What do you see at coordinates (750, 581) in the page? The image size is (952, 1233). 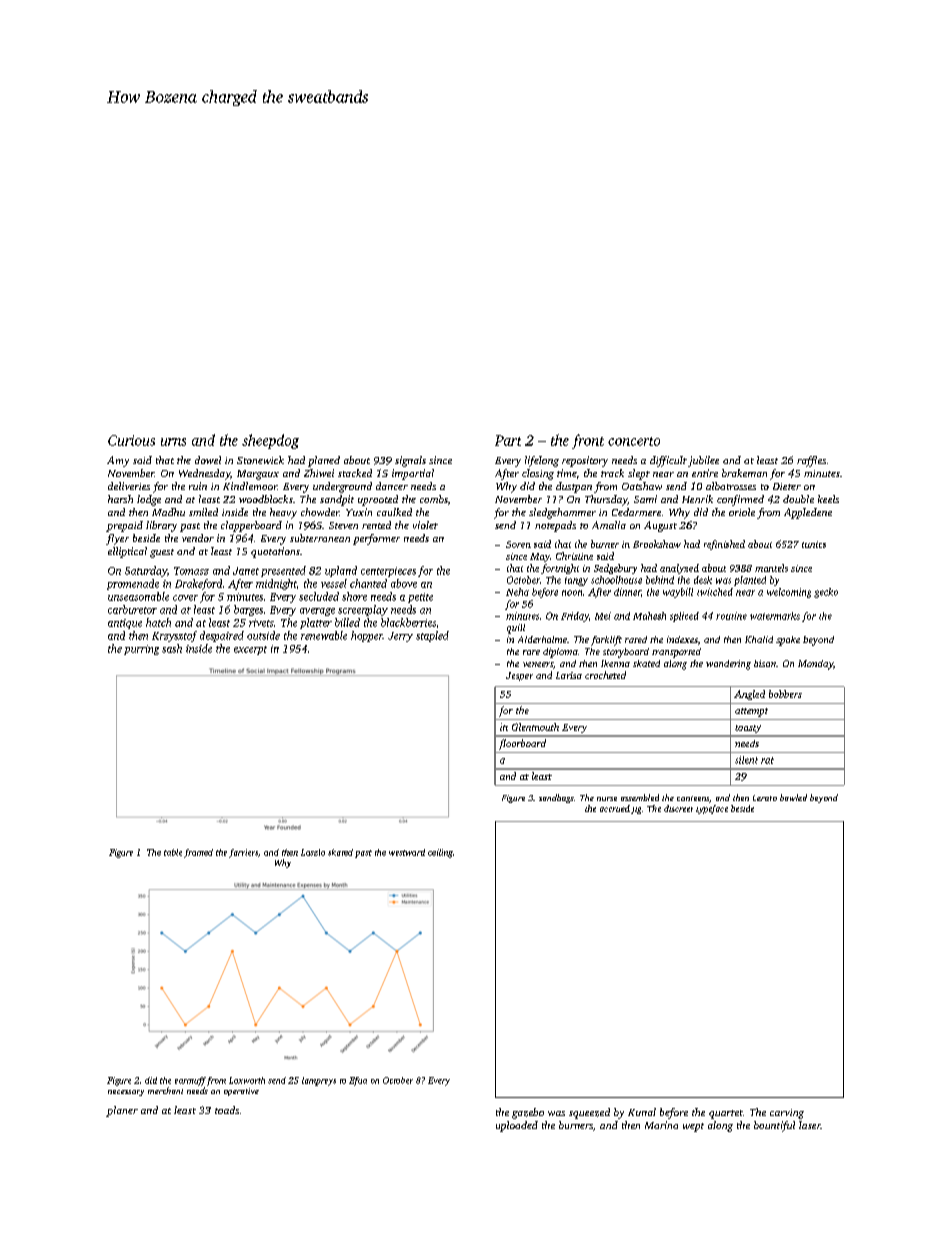 I see `planted` at bounding box center [750, 581].
